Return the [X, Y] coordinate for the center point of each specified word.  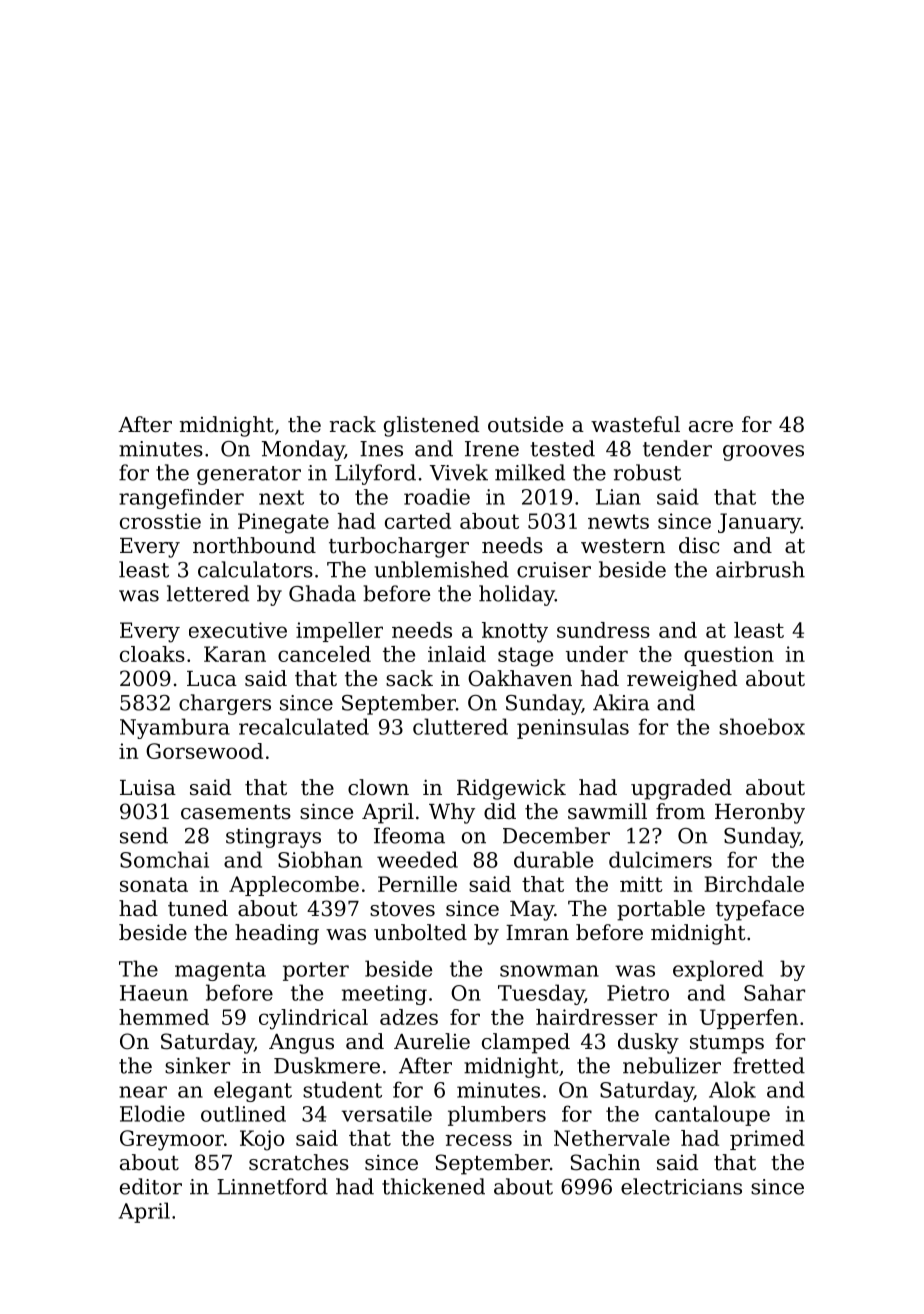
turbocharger [399, 547]
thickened [433, 1186]
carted [418, 521]
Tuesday [541, 994]
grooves [763, 453]
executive [238, 630]
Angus [301, 1044]
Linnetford [272, 1186]
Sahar [774, 992]
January [759, 523]
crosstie [160, 521]
